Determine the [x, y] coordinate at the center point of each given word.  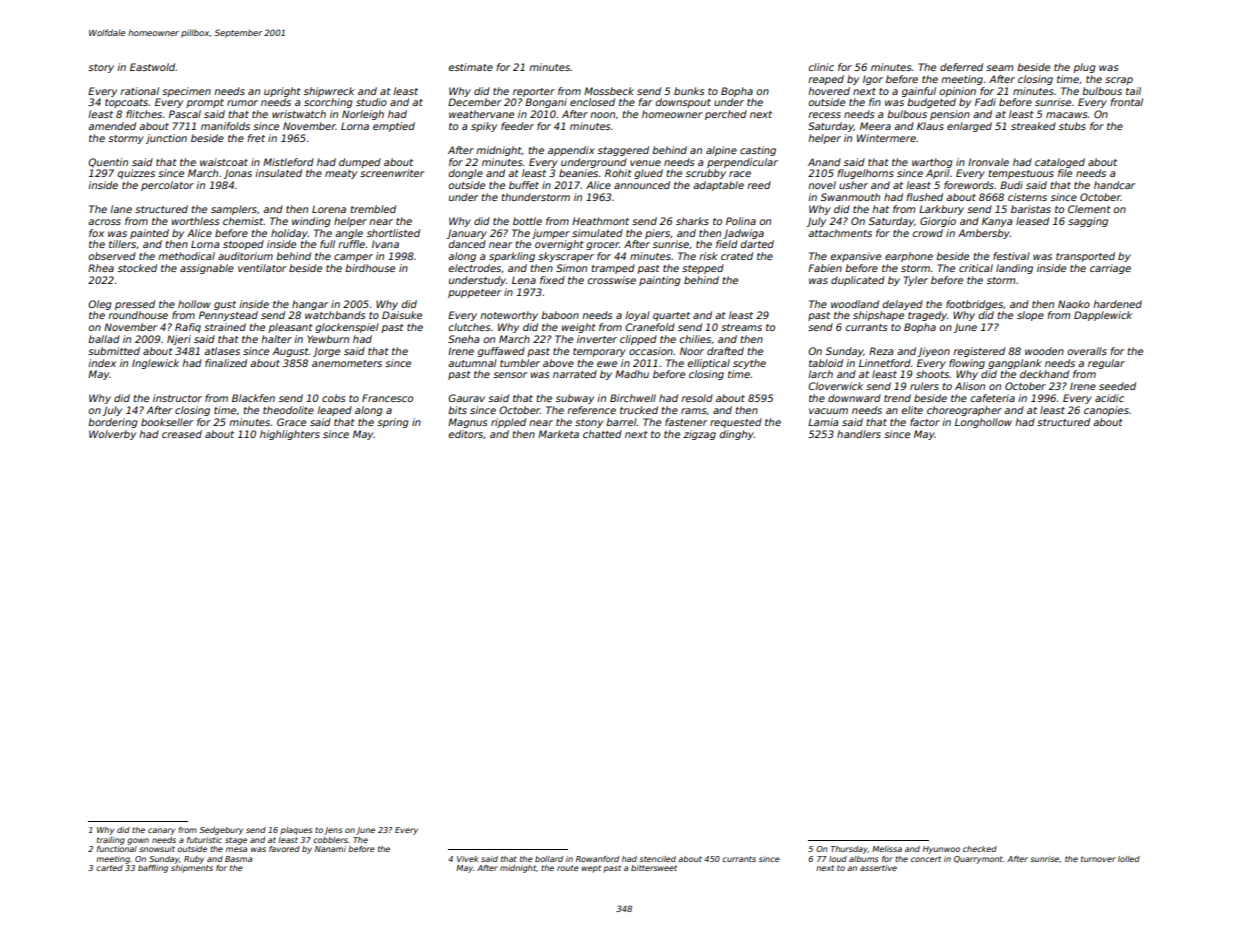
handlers [859, 434]
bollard [549, 859]
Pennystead [228, 316]
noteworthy [509, 316]
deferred [961, 67]
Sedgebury [221, 831]
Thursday [849, 850]
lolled [1129, 859]
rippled [508, 423]
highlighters [290, 435]
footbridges [974, 305]
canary [161, 831]
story [101, 68]
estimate [471, 67]
